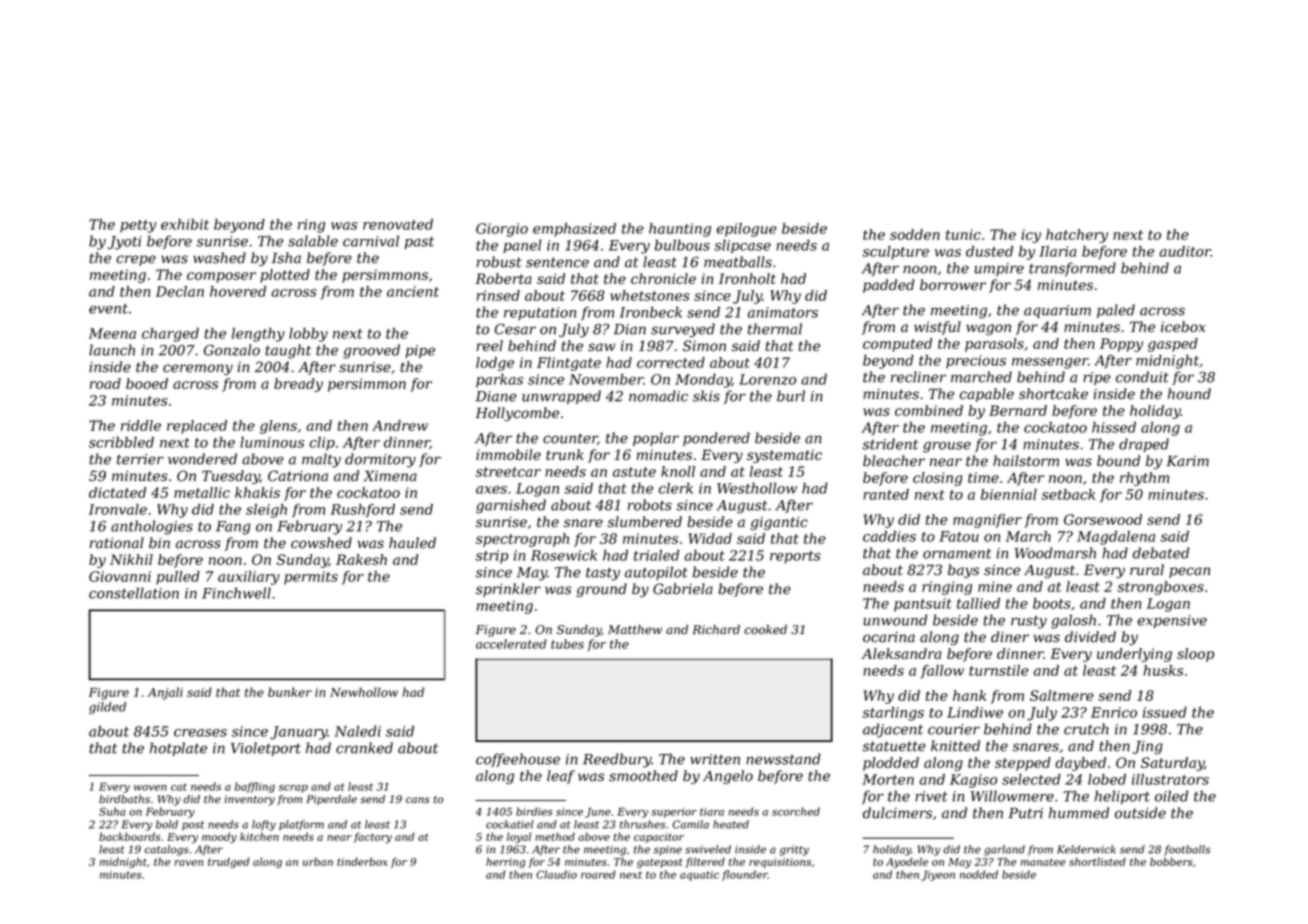 This document has width=1308, height=924. What do you see at coordinates (1077, 236) in the document?
I see `hatchery` at bounding box center [1077, 236].
